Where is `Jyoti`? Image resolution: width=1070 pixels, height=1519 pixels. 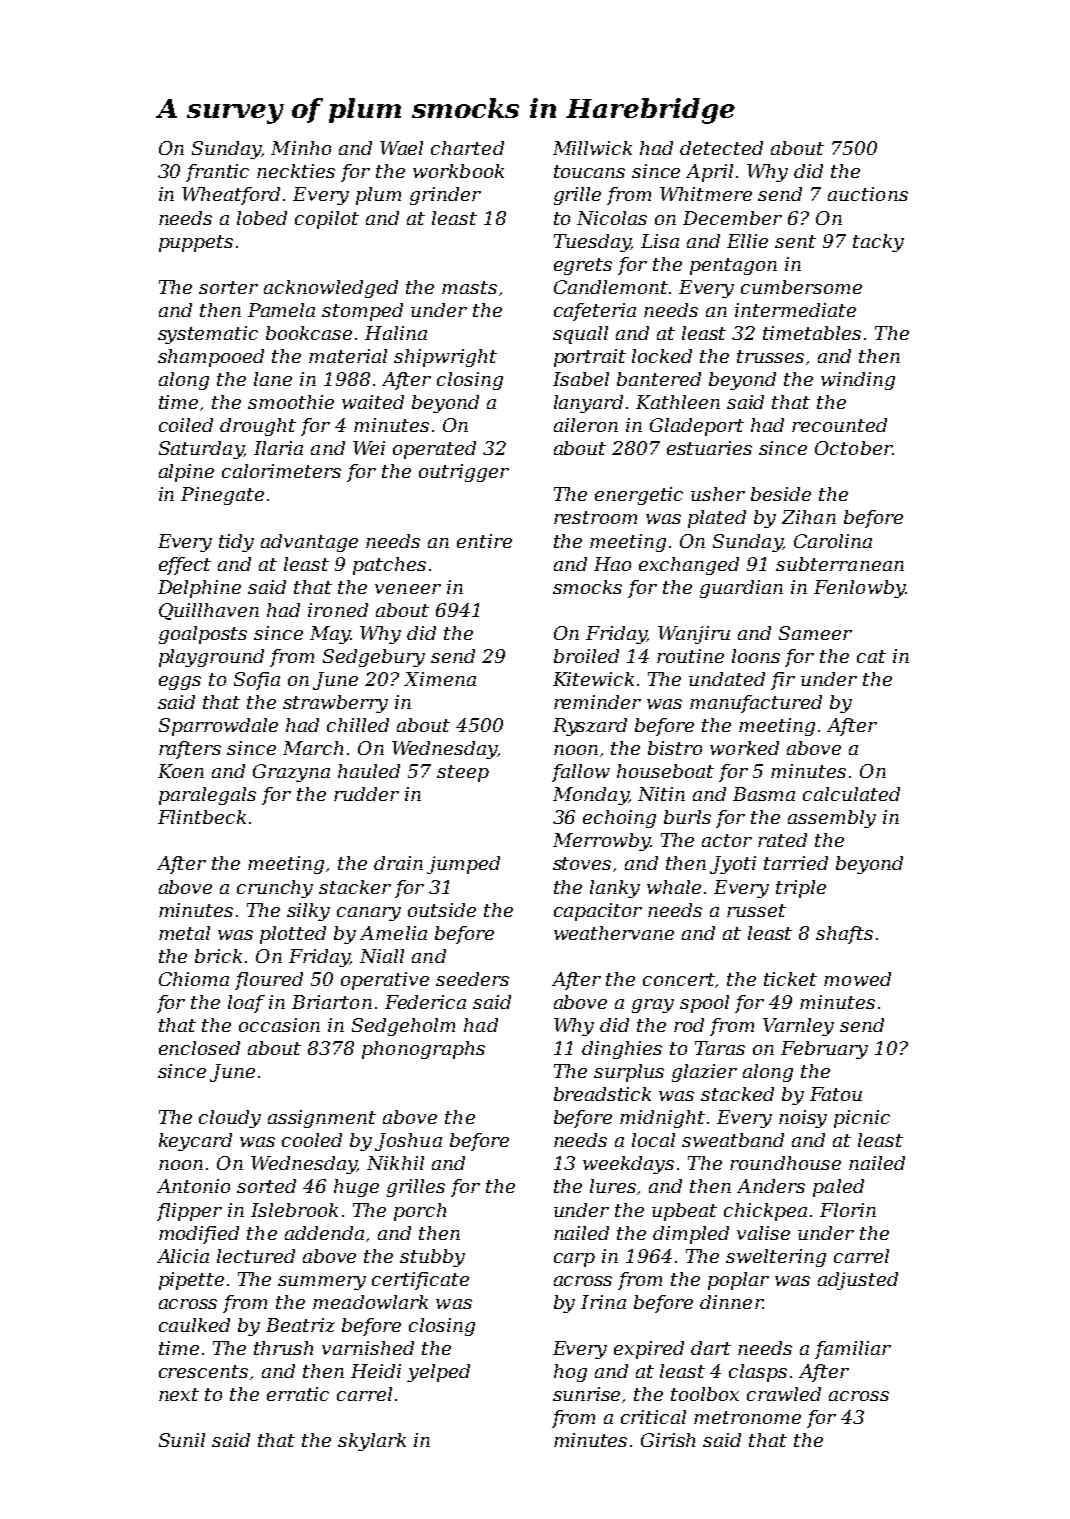 Jyoti is located at coordinates (733, 865).
